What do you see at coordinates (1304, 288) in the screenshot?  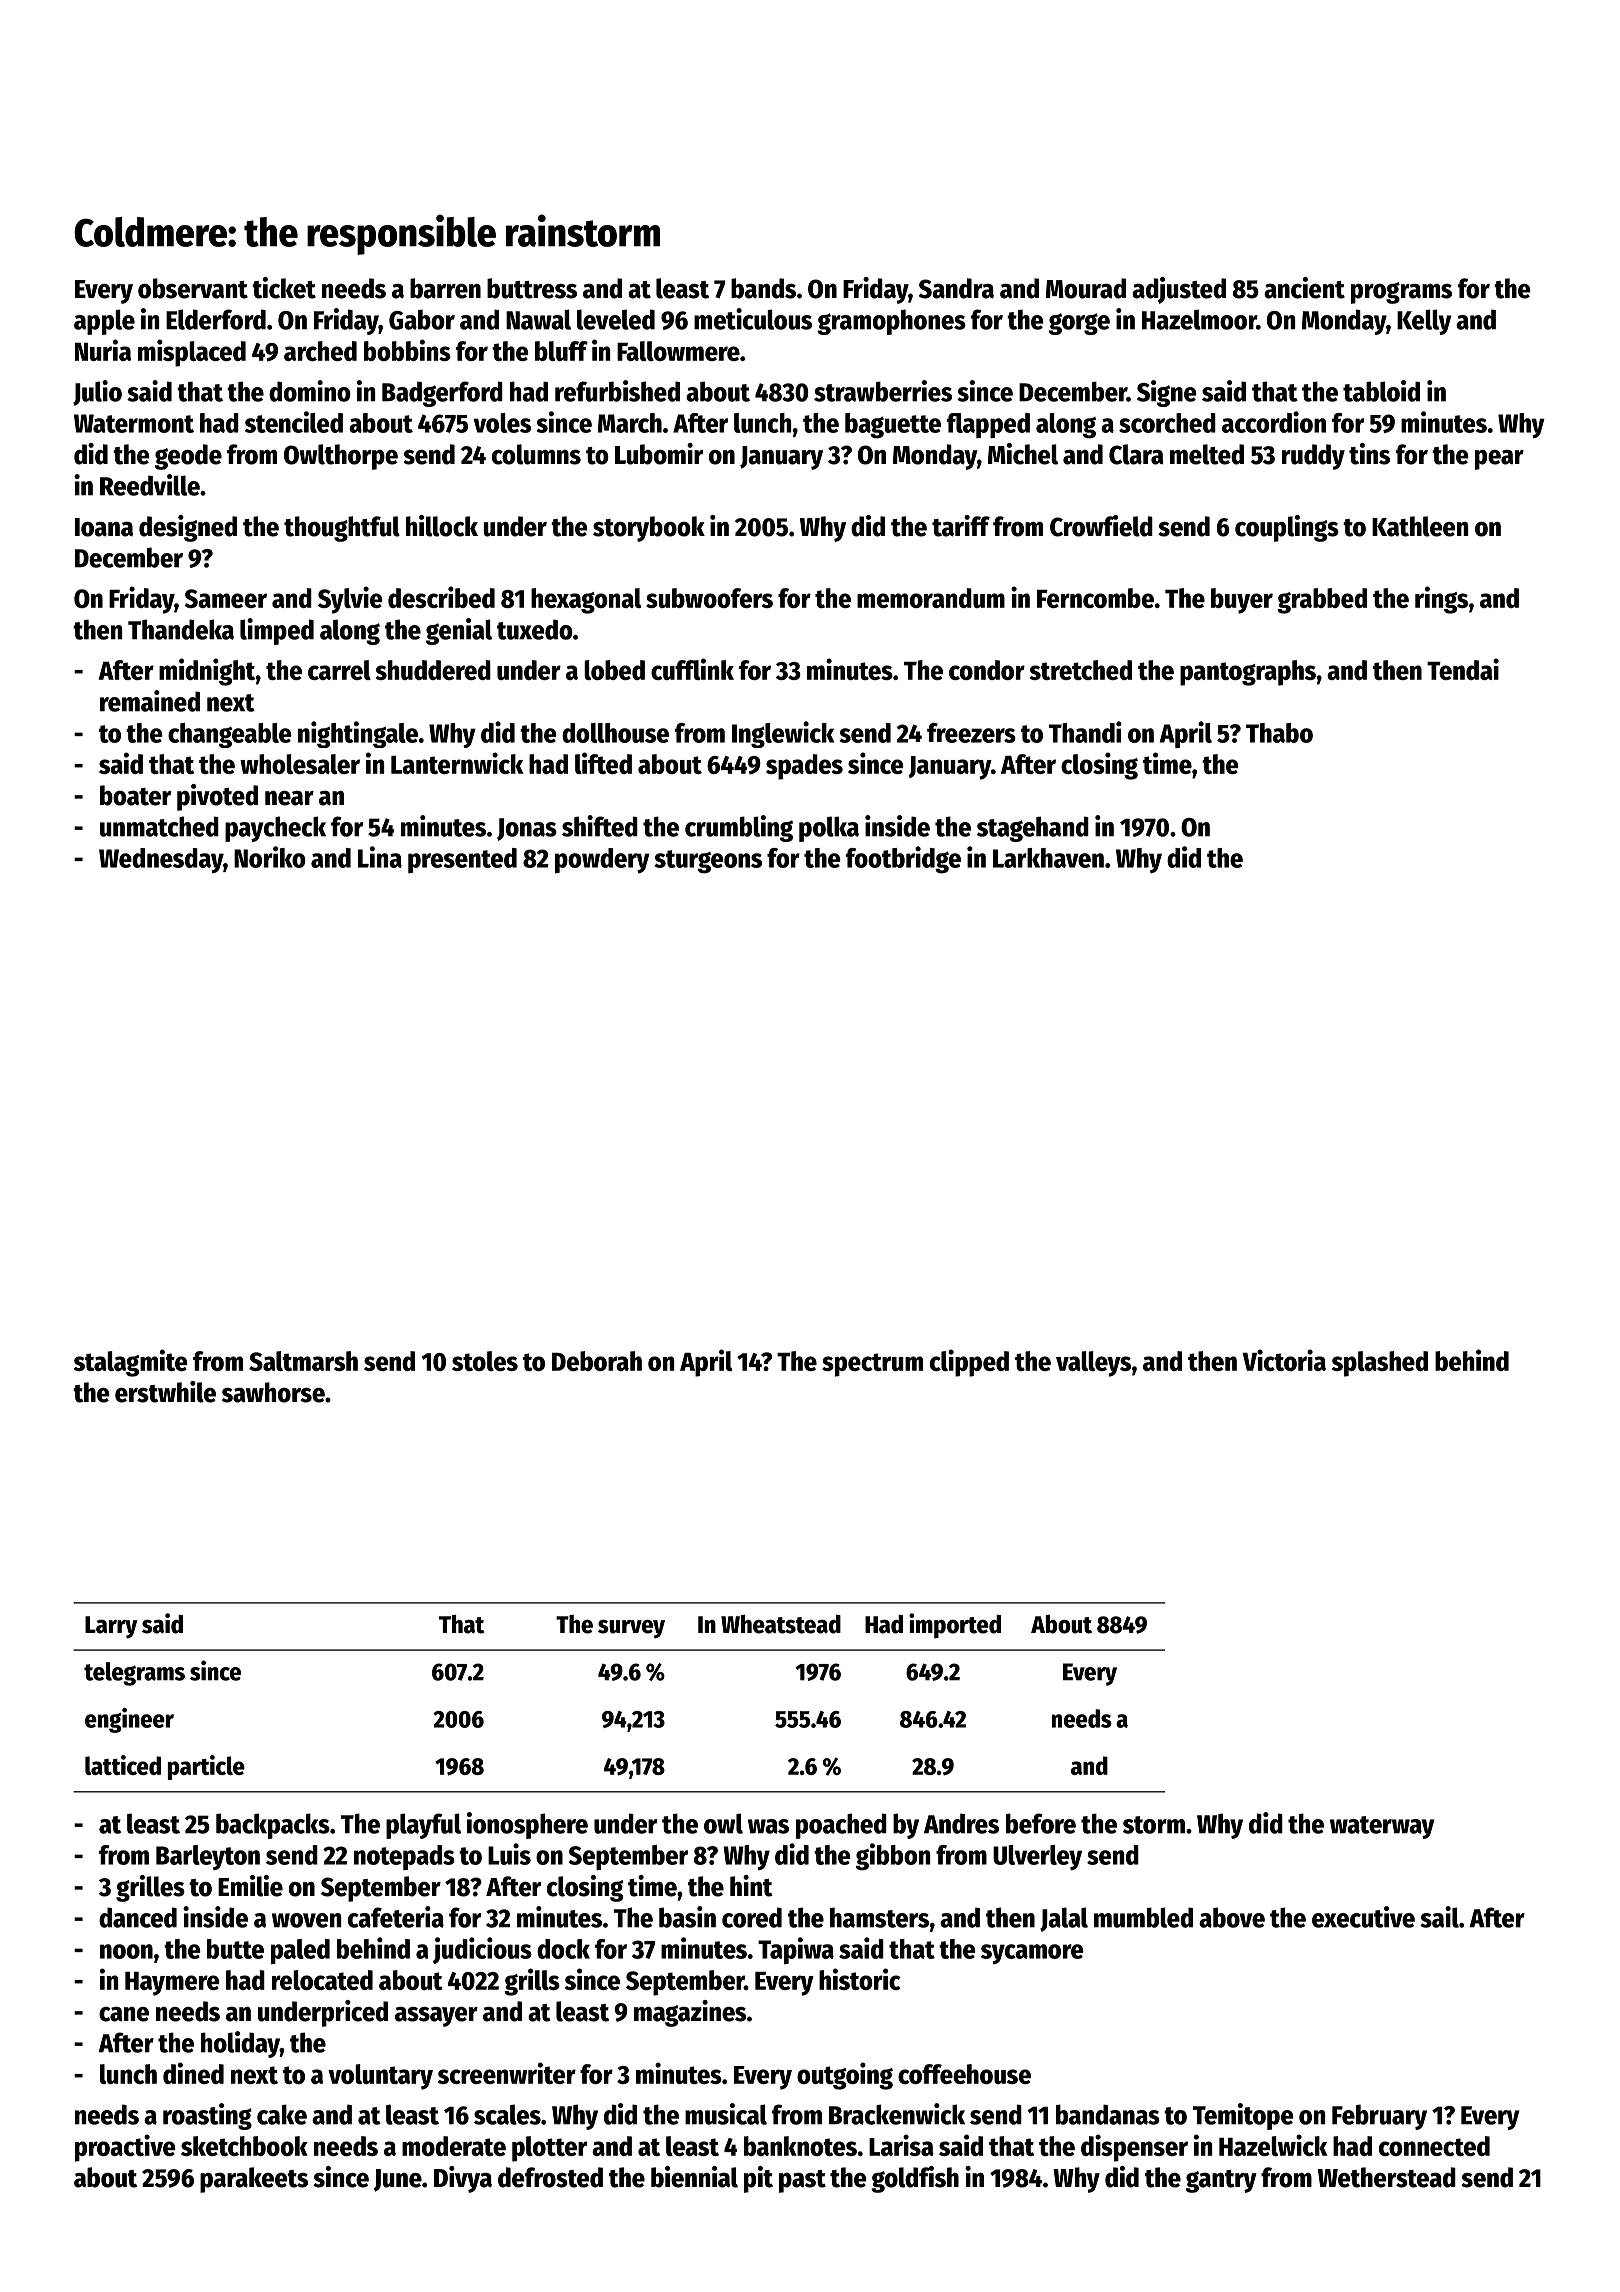 I see `ancient` at bounding box center [1304, 288].
